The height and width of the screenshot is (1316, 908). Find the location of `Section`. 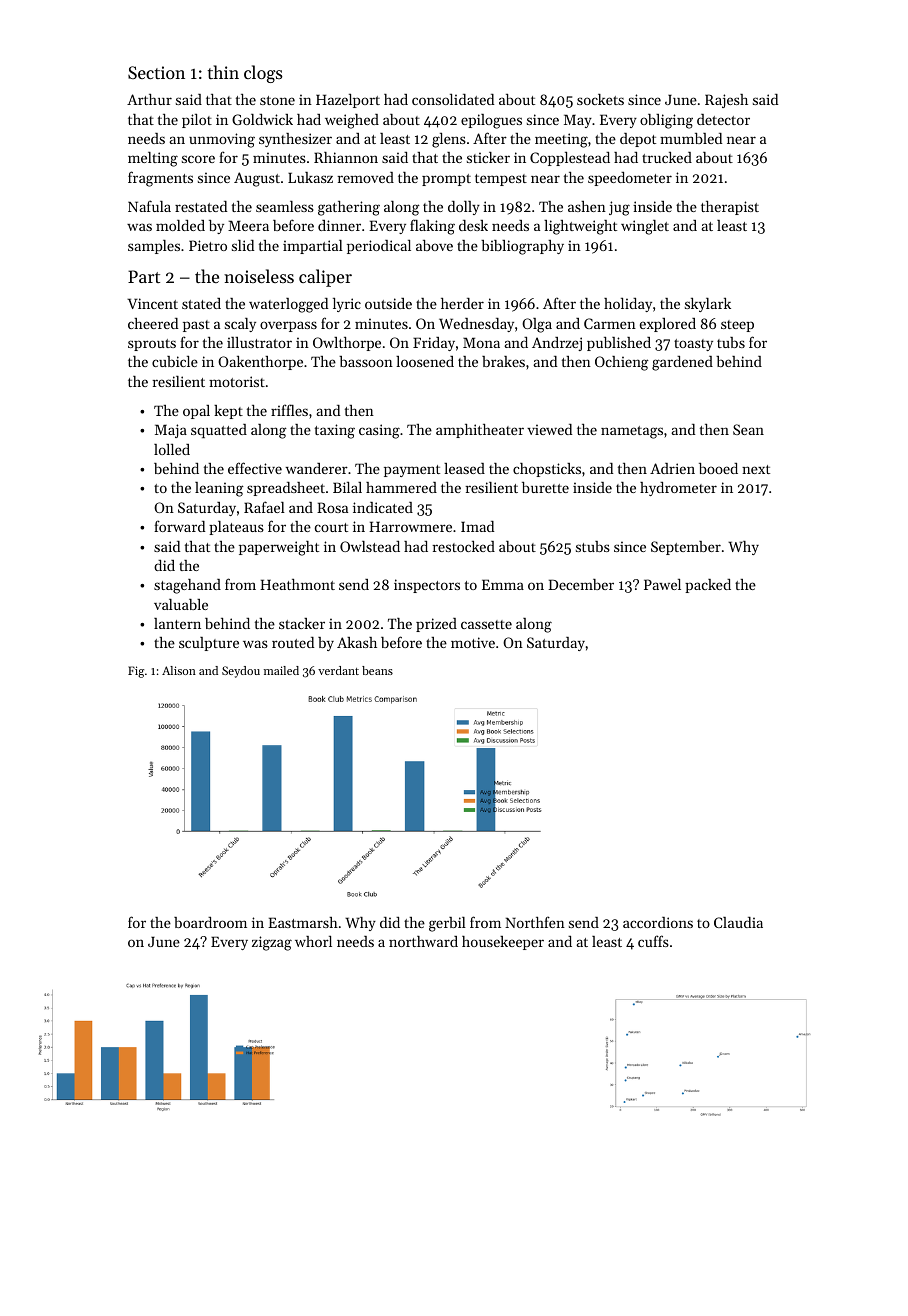

Section is located at coordinates (156, 72).
